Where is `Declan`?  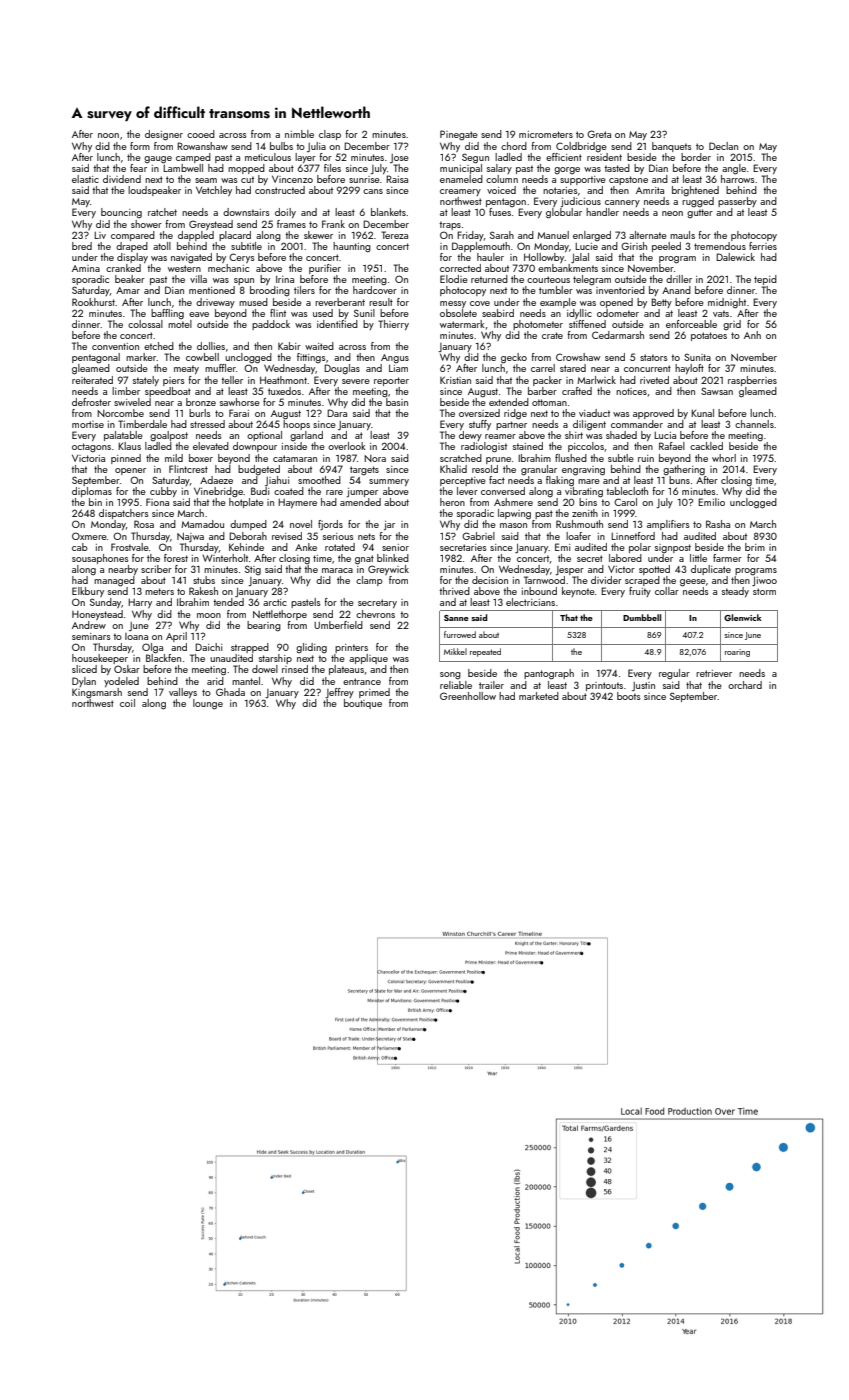 Declan is located at coordinates (723, 146).
